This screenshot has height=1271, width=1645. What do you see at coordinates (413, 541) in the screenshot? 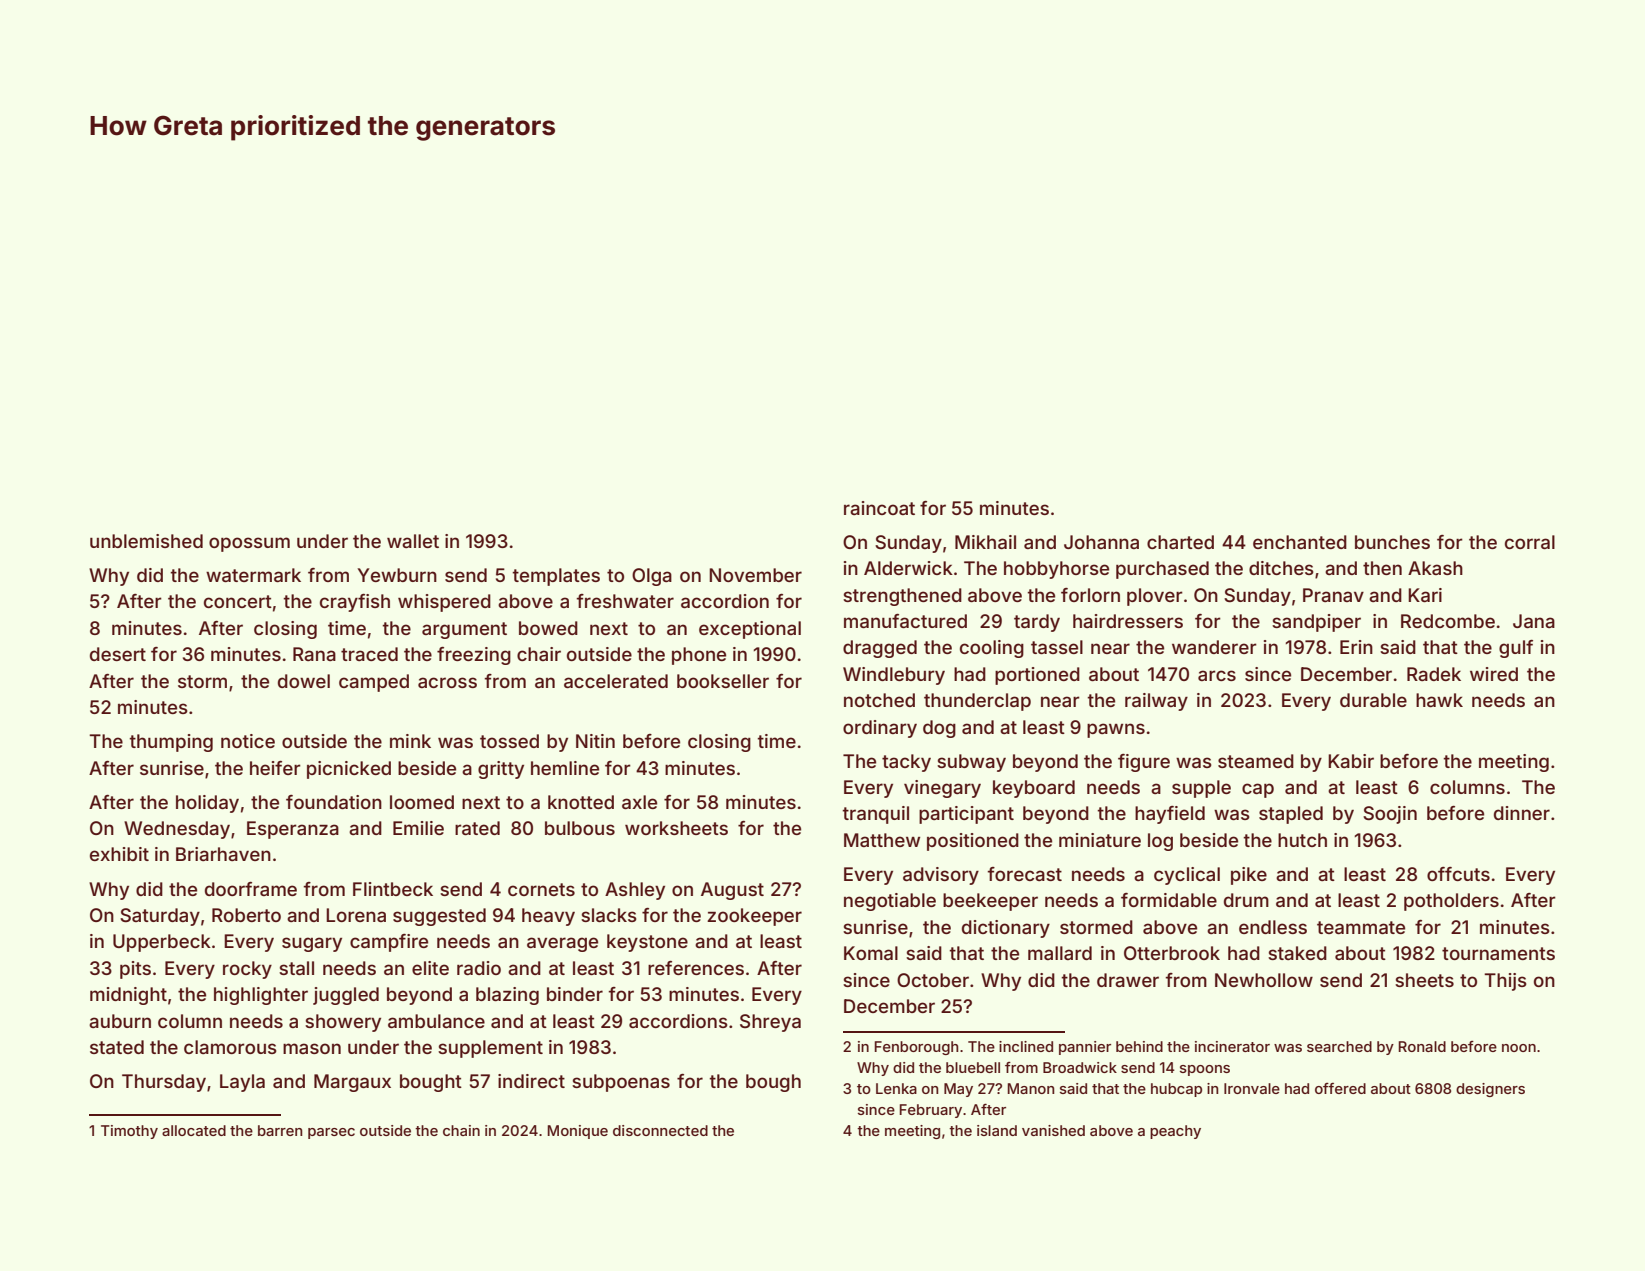
I see `wallet` at bounding box center [413, 541].
